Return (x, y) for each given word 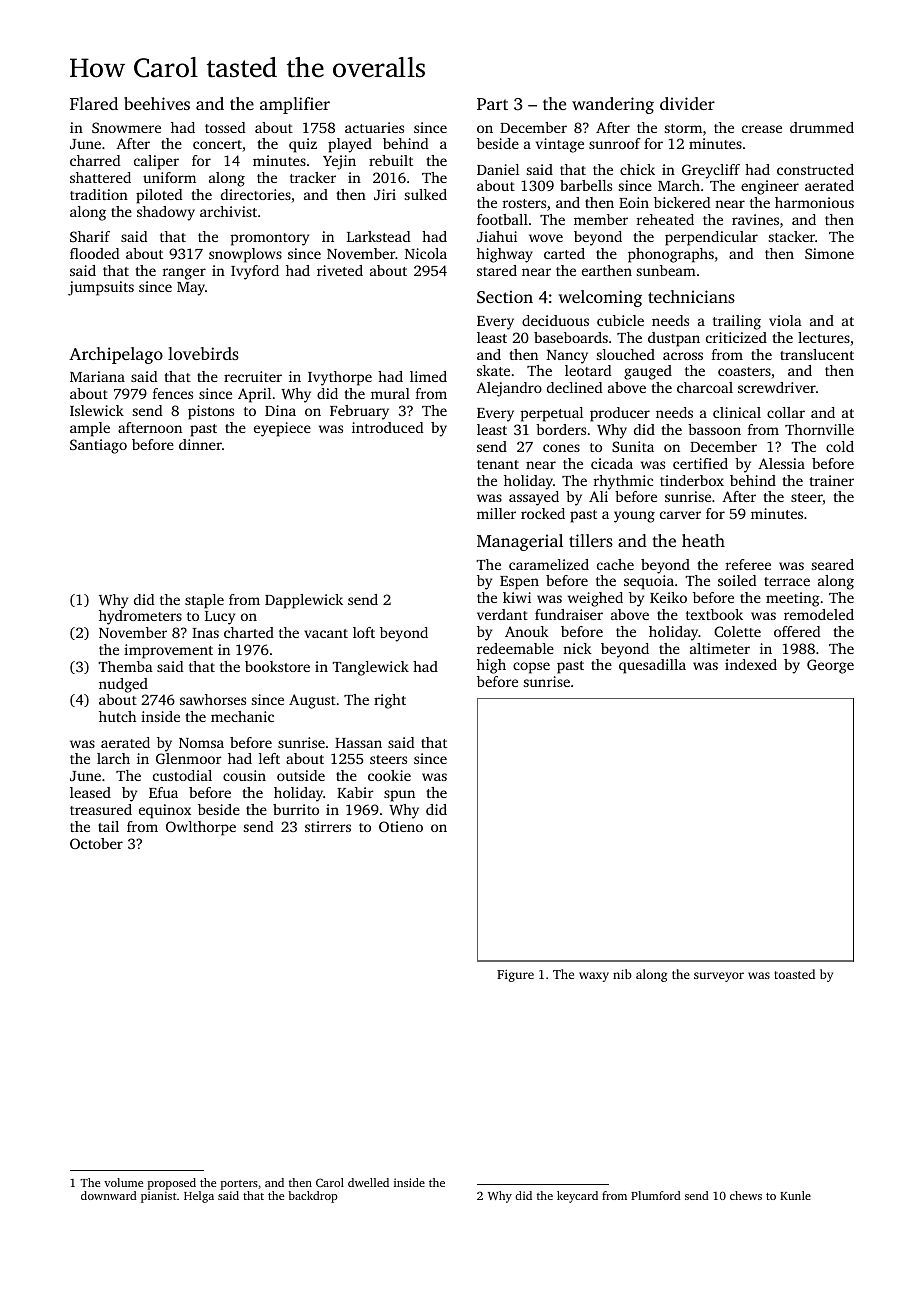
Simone (829, 253)
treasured (101, 809)
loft (364, 632)
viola (785, 320)
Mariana (97, 376)
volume (123, 1182)
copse (531, 668)
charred (95, 160)
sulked (426, 194)
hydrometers (140, 617)
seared (833, 564)
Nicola (426, 253)
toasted (794, 974)
